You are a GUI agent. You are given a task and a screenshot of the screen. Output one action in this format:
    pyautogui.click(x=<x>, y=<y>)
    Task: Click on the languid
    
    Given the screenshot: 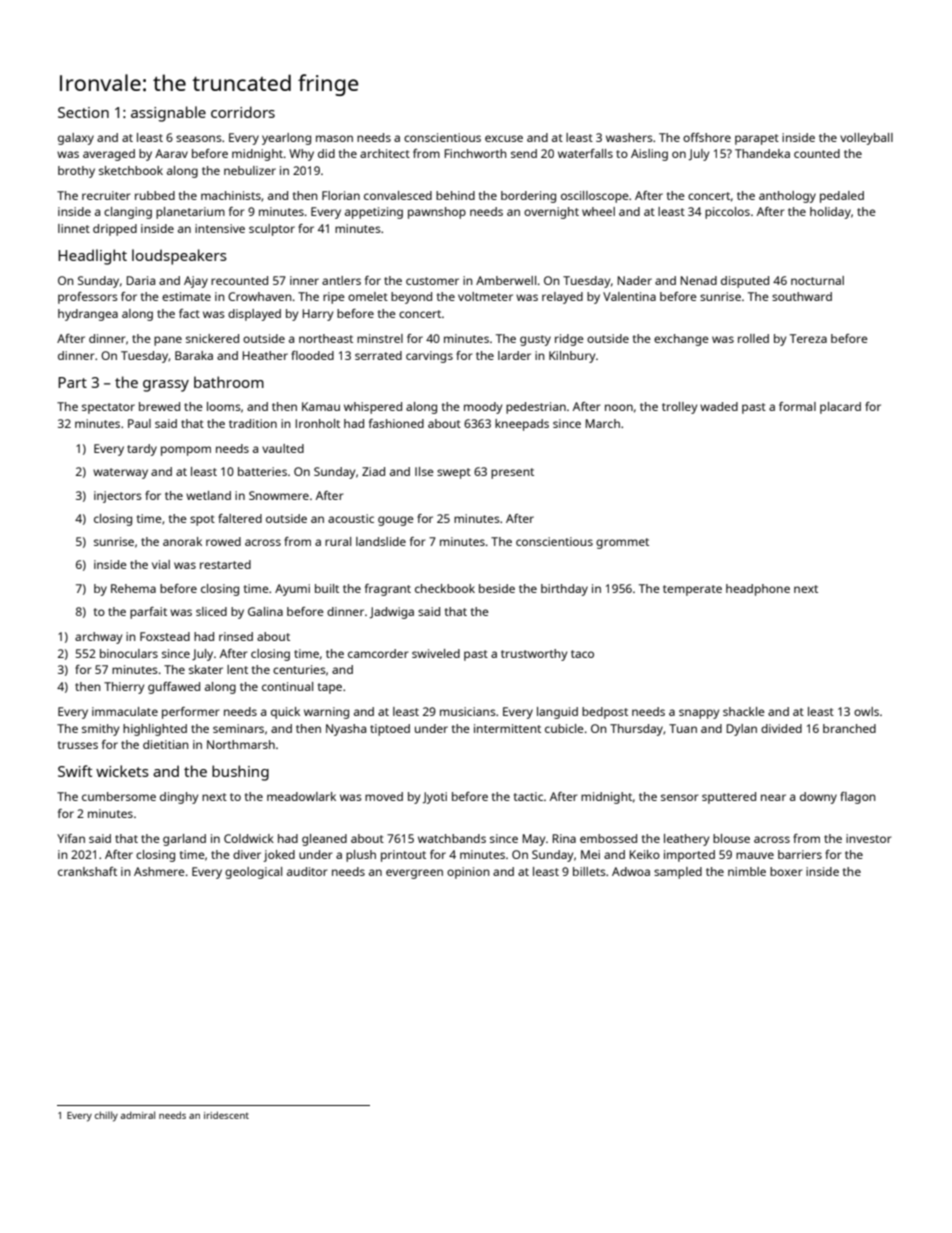 What is the action you would take?
    pyautogui.click(x=557, y=713)
